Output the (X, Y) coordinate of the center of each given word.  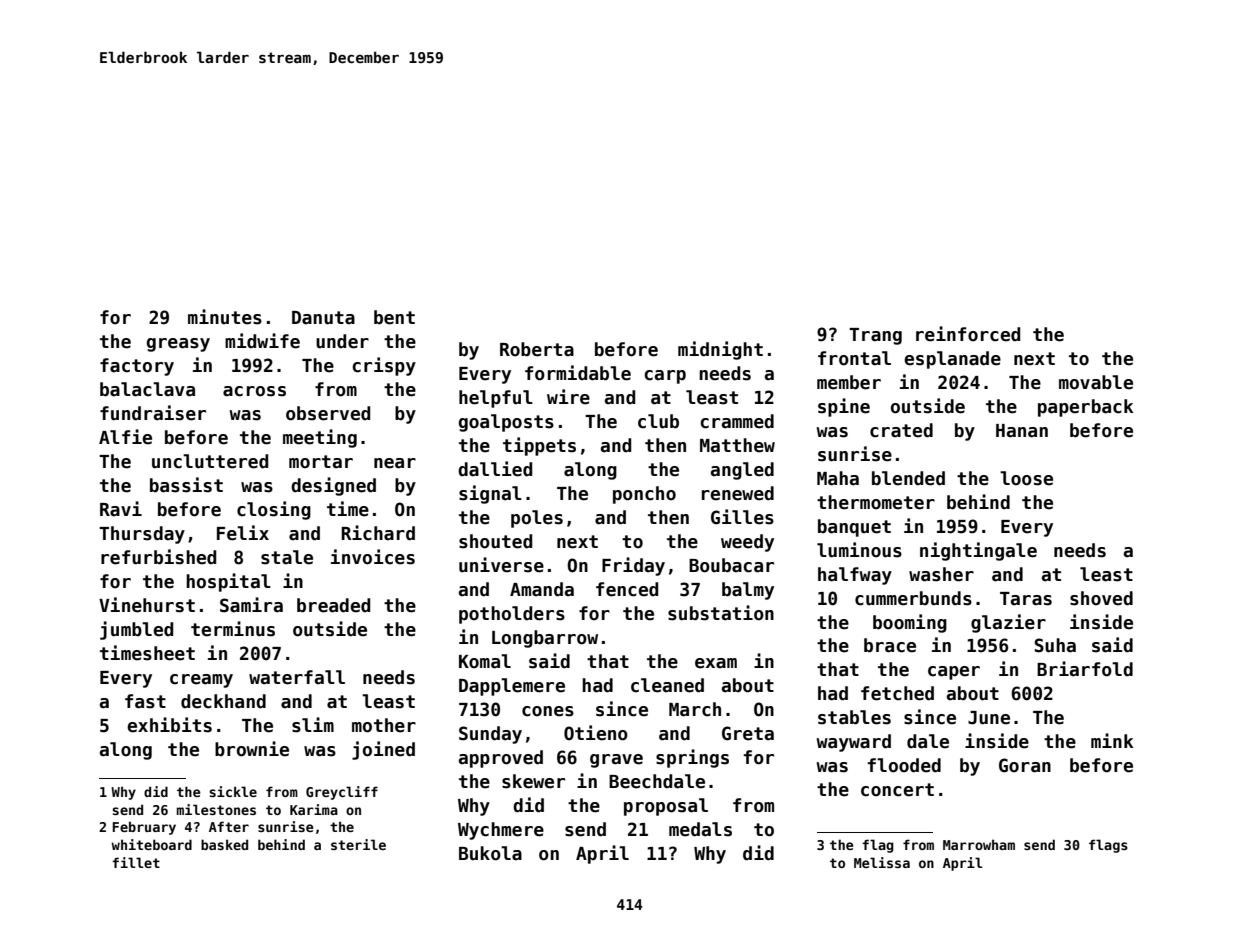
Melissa (882, 862)
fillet (136, 862)
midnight (720, 350)
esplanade (952, 360)
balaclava (147, 389)
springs (692, 758)
